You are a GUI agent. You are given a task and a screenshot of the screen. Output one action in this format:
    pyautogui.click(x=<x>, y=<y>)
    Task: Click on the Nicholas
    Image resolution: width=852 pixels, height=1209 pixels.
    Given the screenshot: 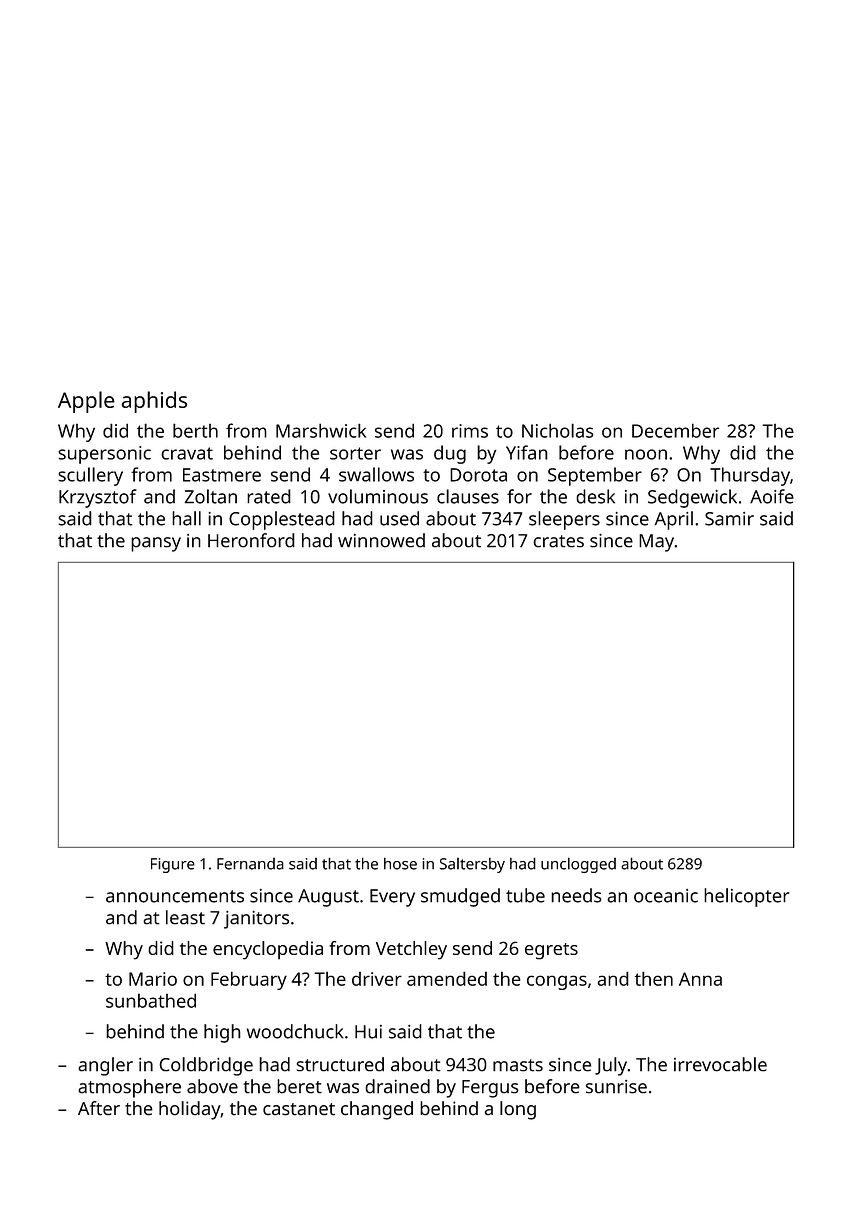 What is the action you would take?
    pyautogui.click(x=557, y=430)
